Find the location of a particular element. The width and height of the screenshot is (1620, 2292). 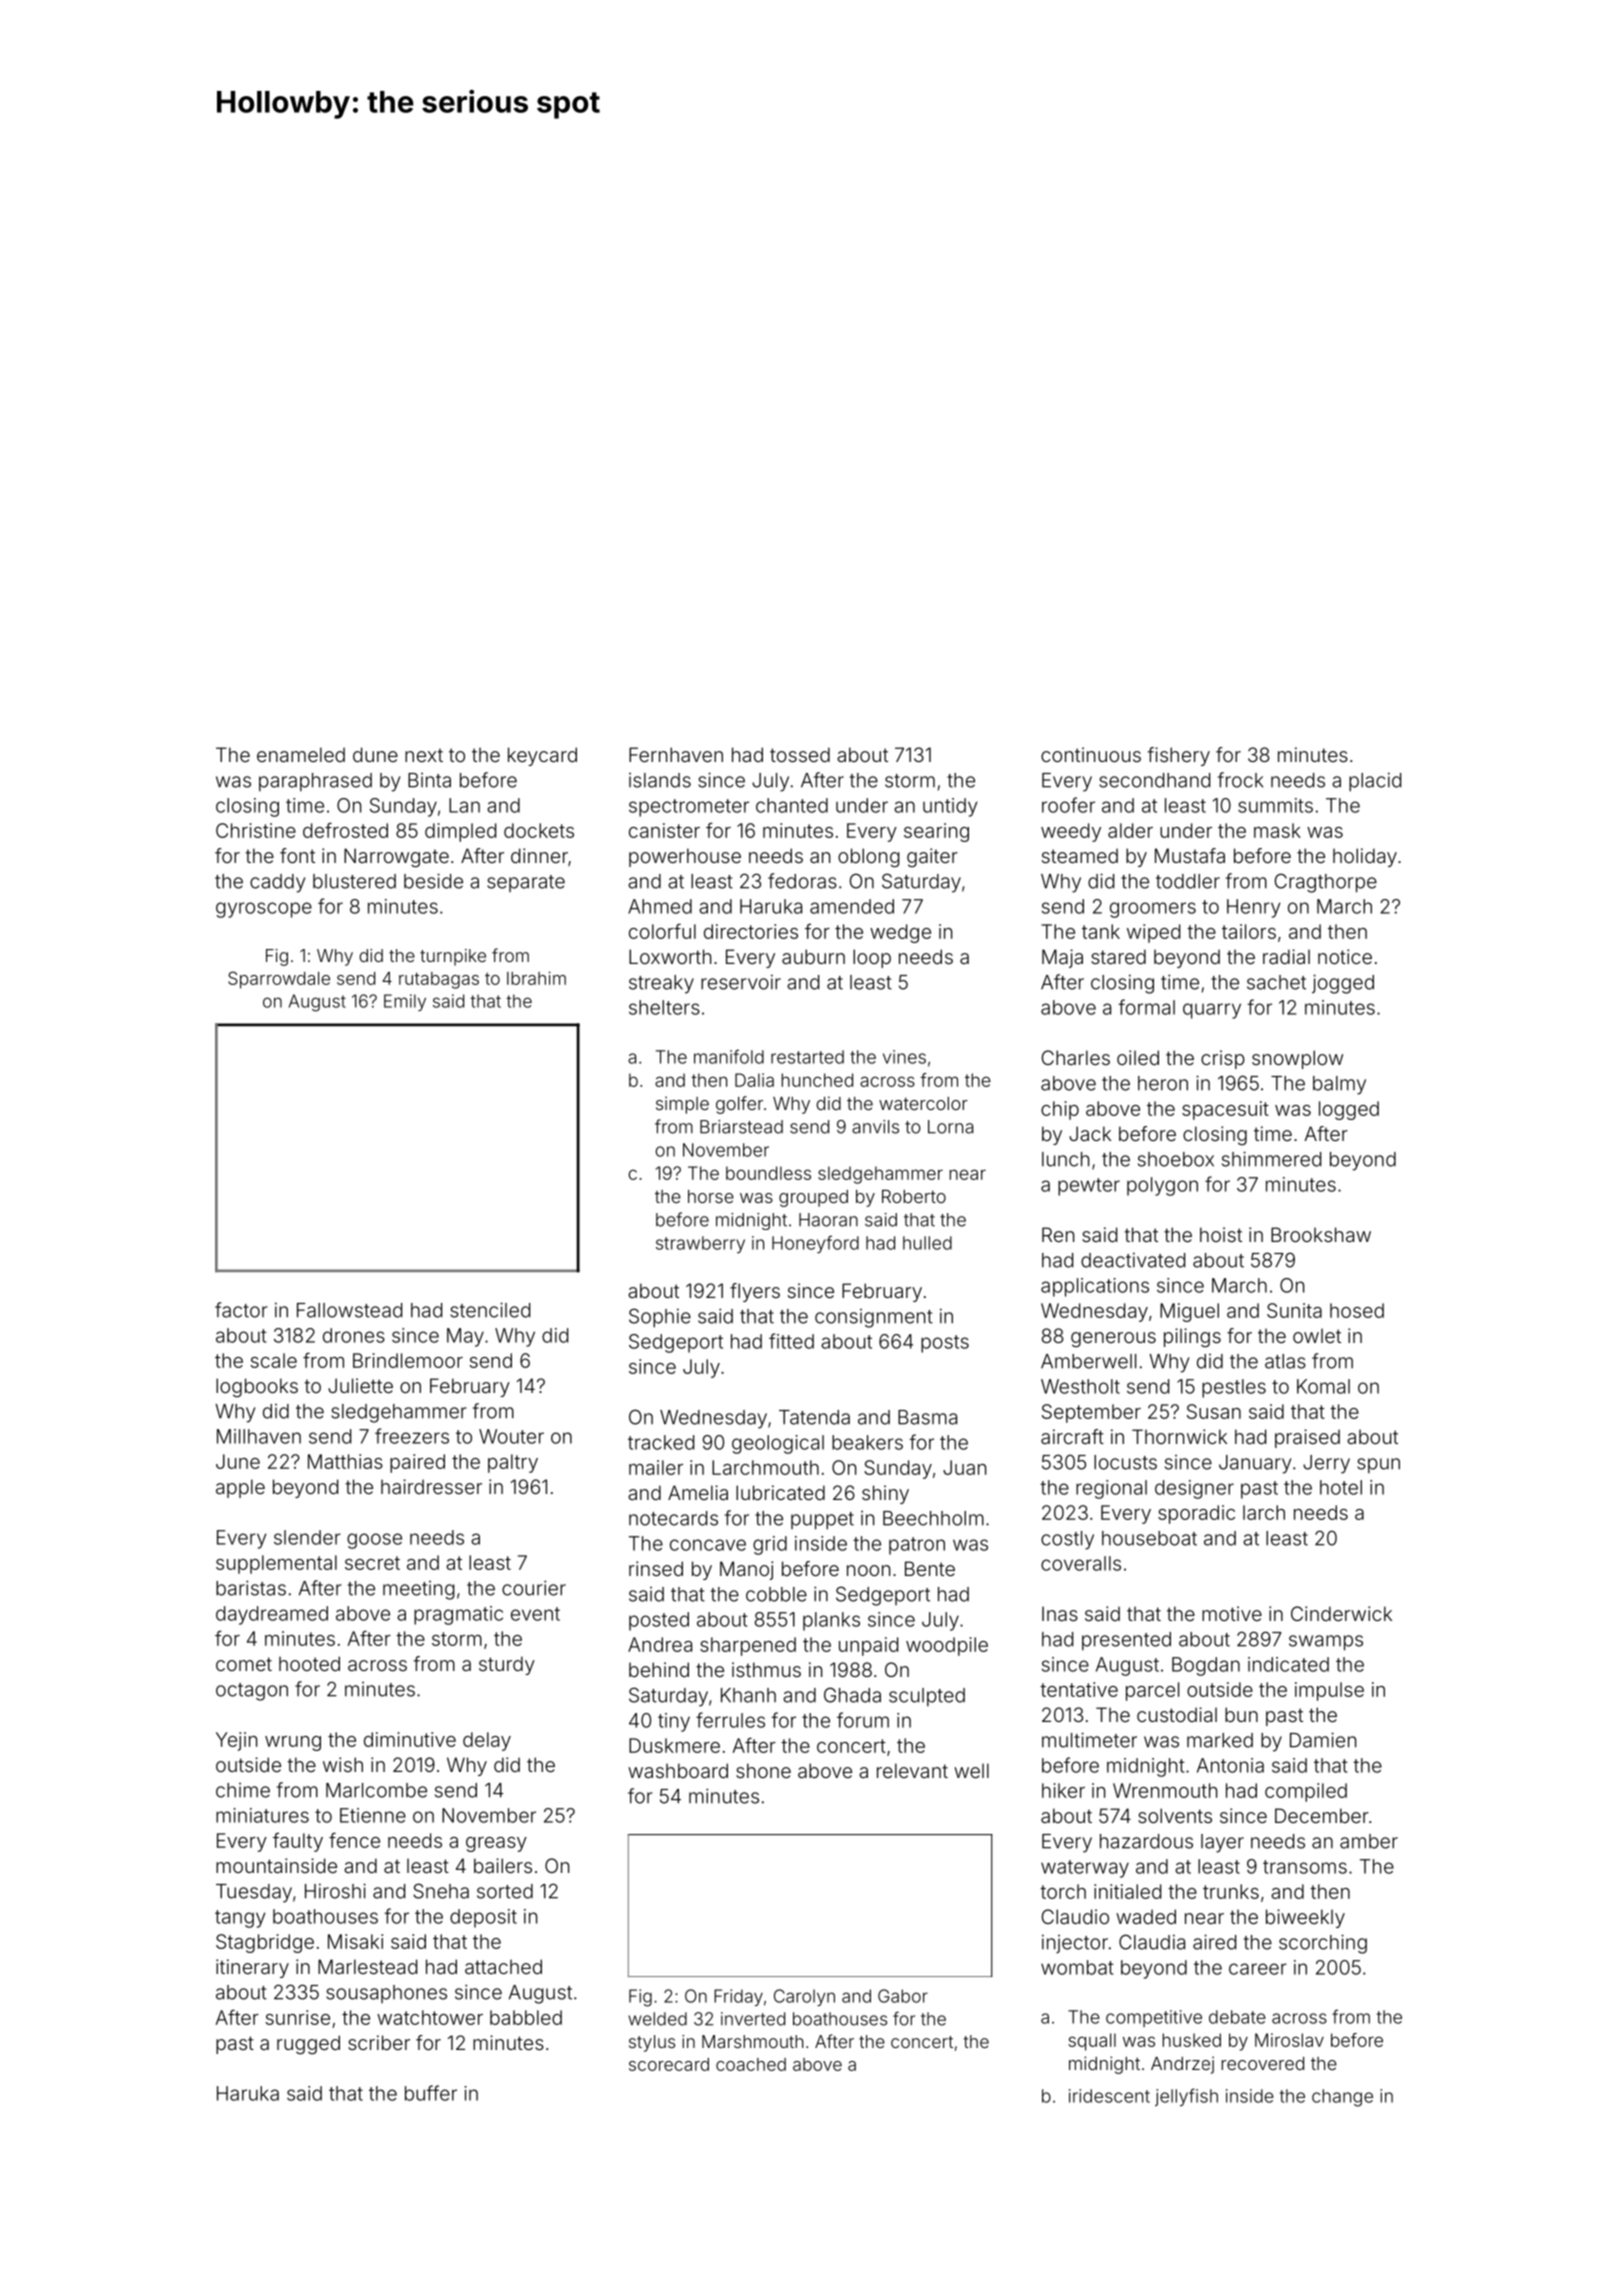

sunrise is located at coordinates (298, 2017).
